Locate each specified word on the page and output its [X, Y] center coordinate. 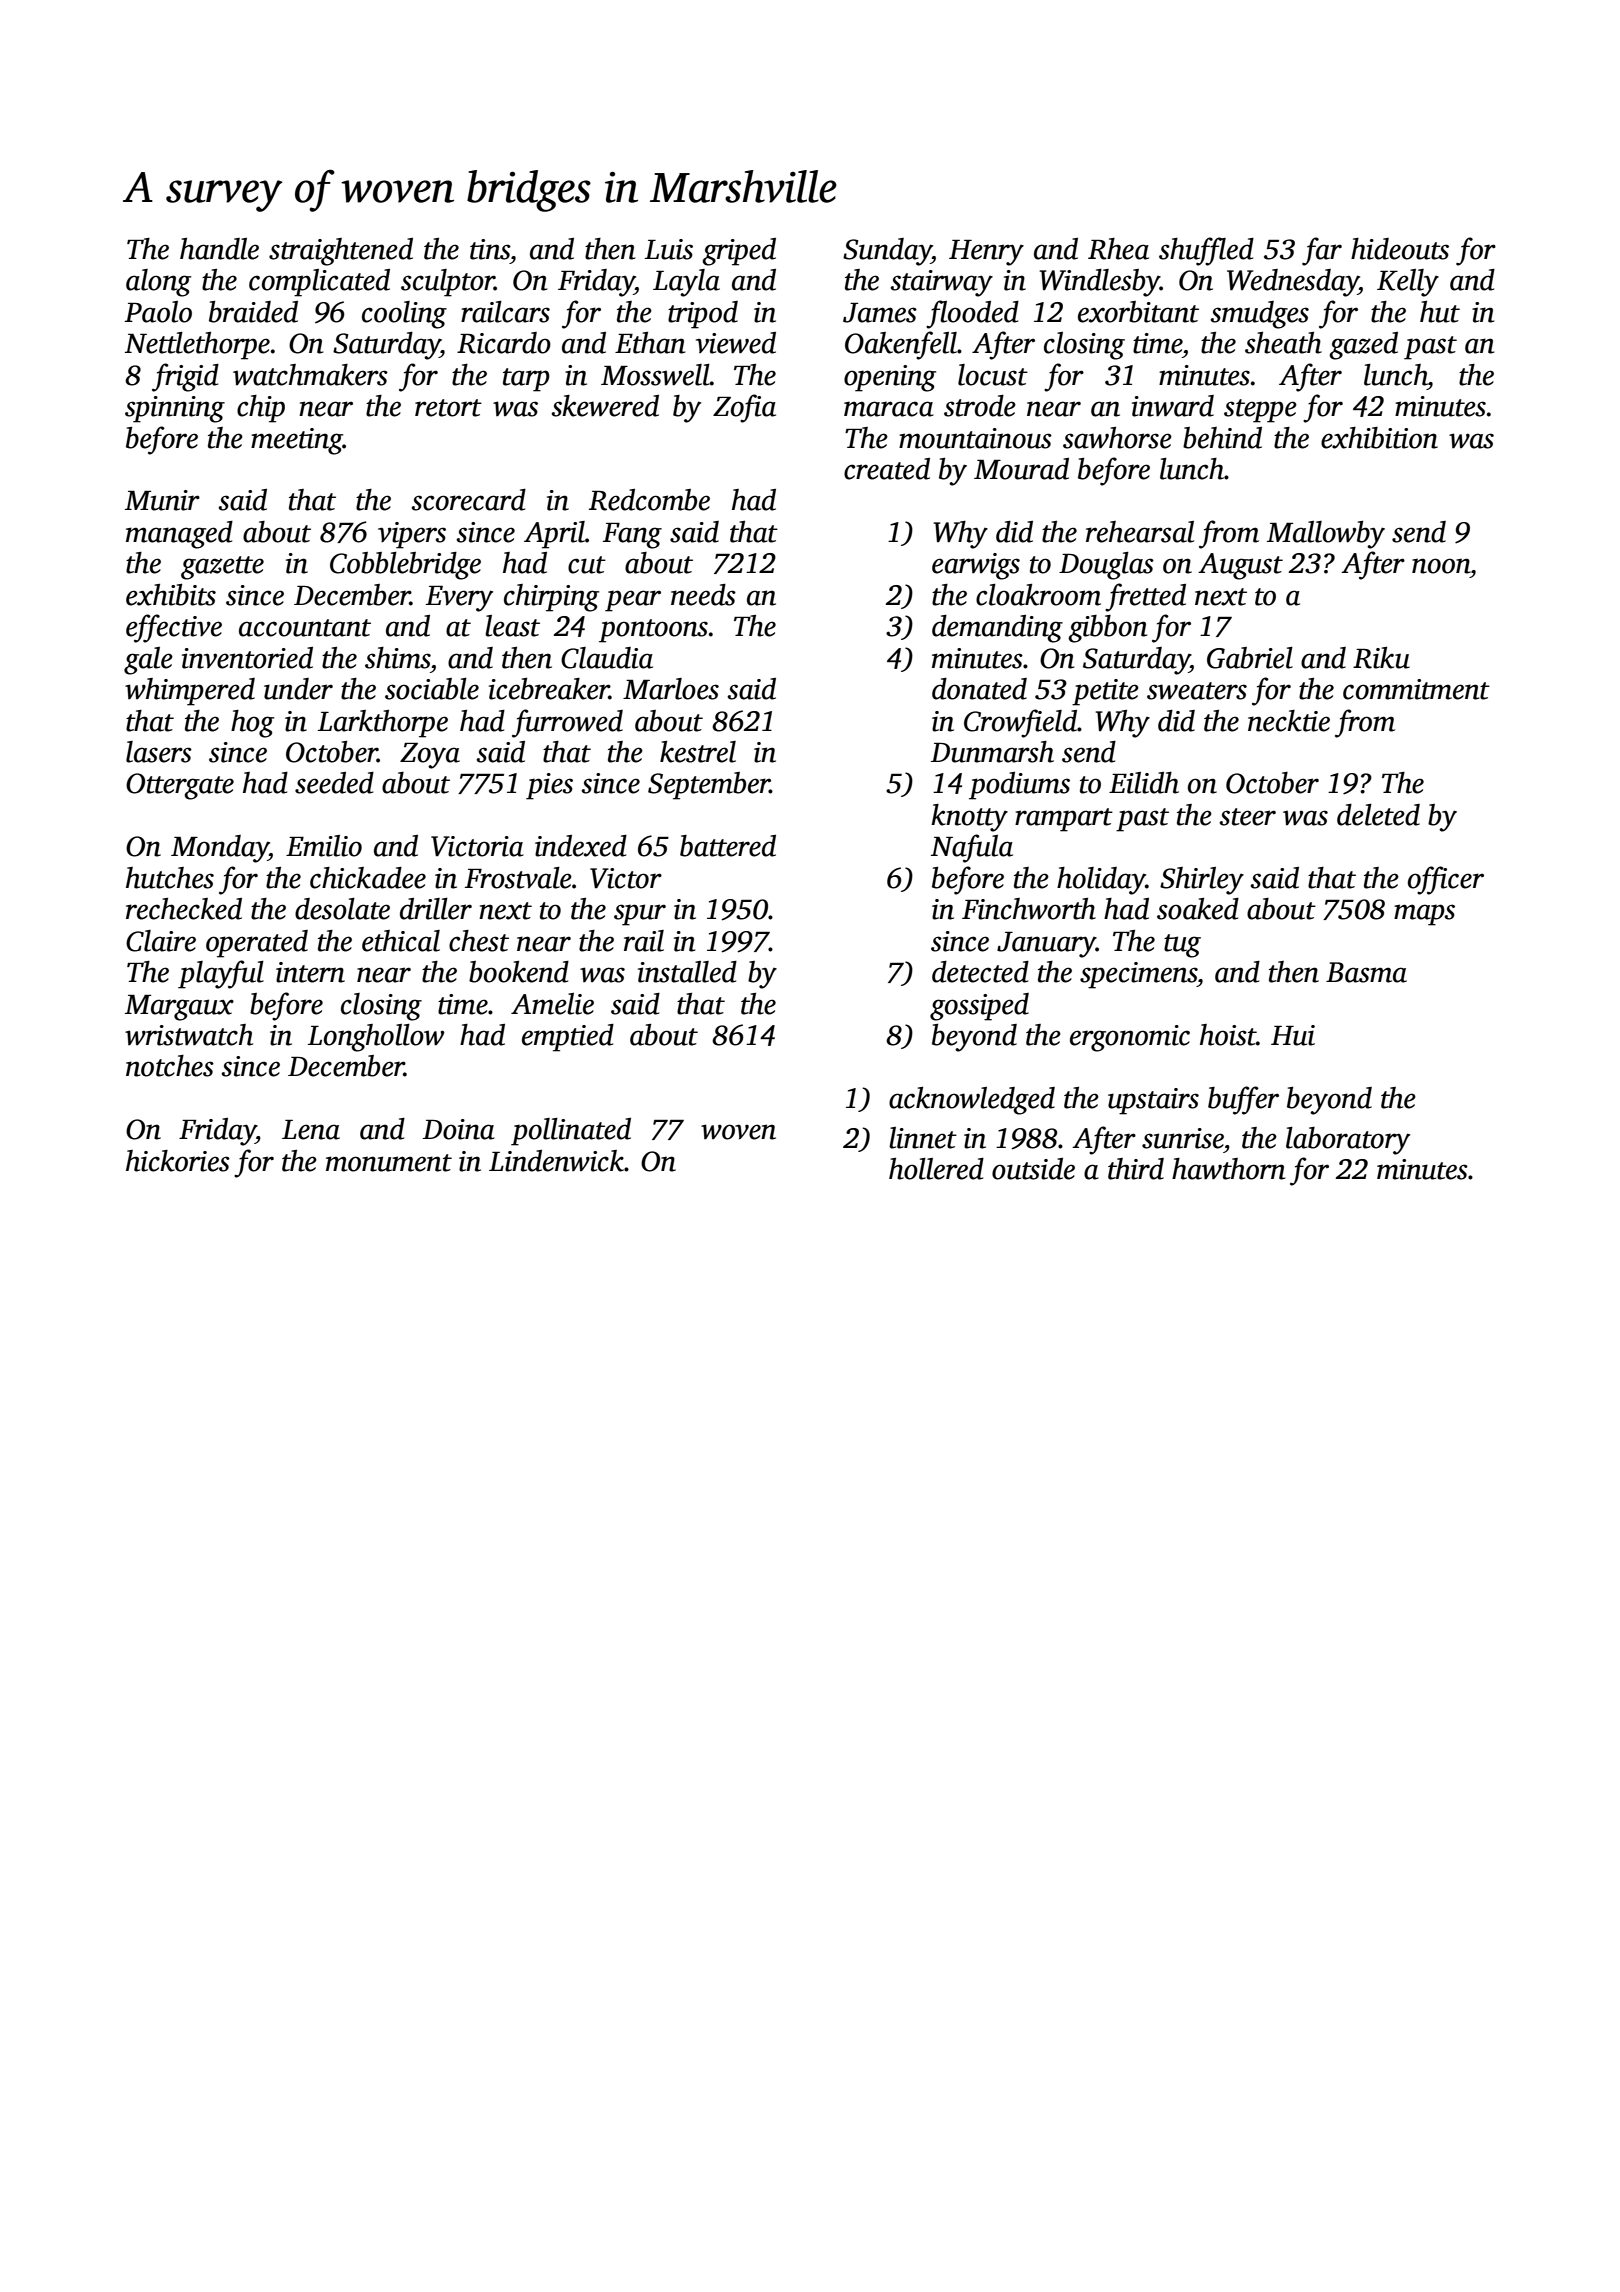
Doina [459, 1129]
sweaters [1197, 691]
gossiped [979, 1007]
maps [1424, 915]
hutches [170, 878]
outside [1033, 1169]
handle [219, 249]
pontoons [653, 631]
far [1322, 251]
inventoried [247, 658]
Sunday [887, 252]
